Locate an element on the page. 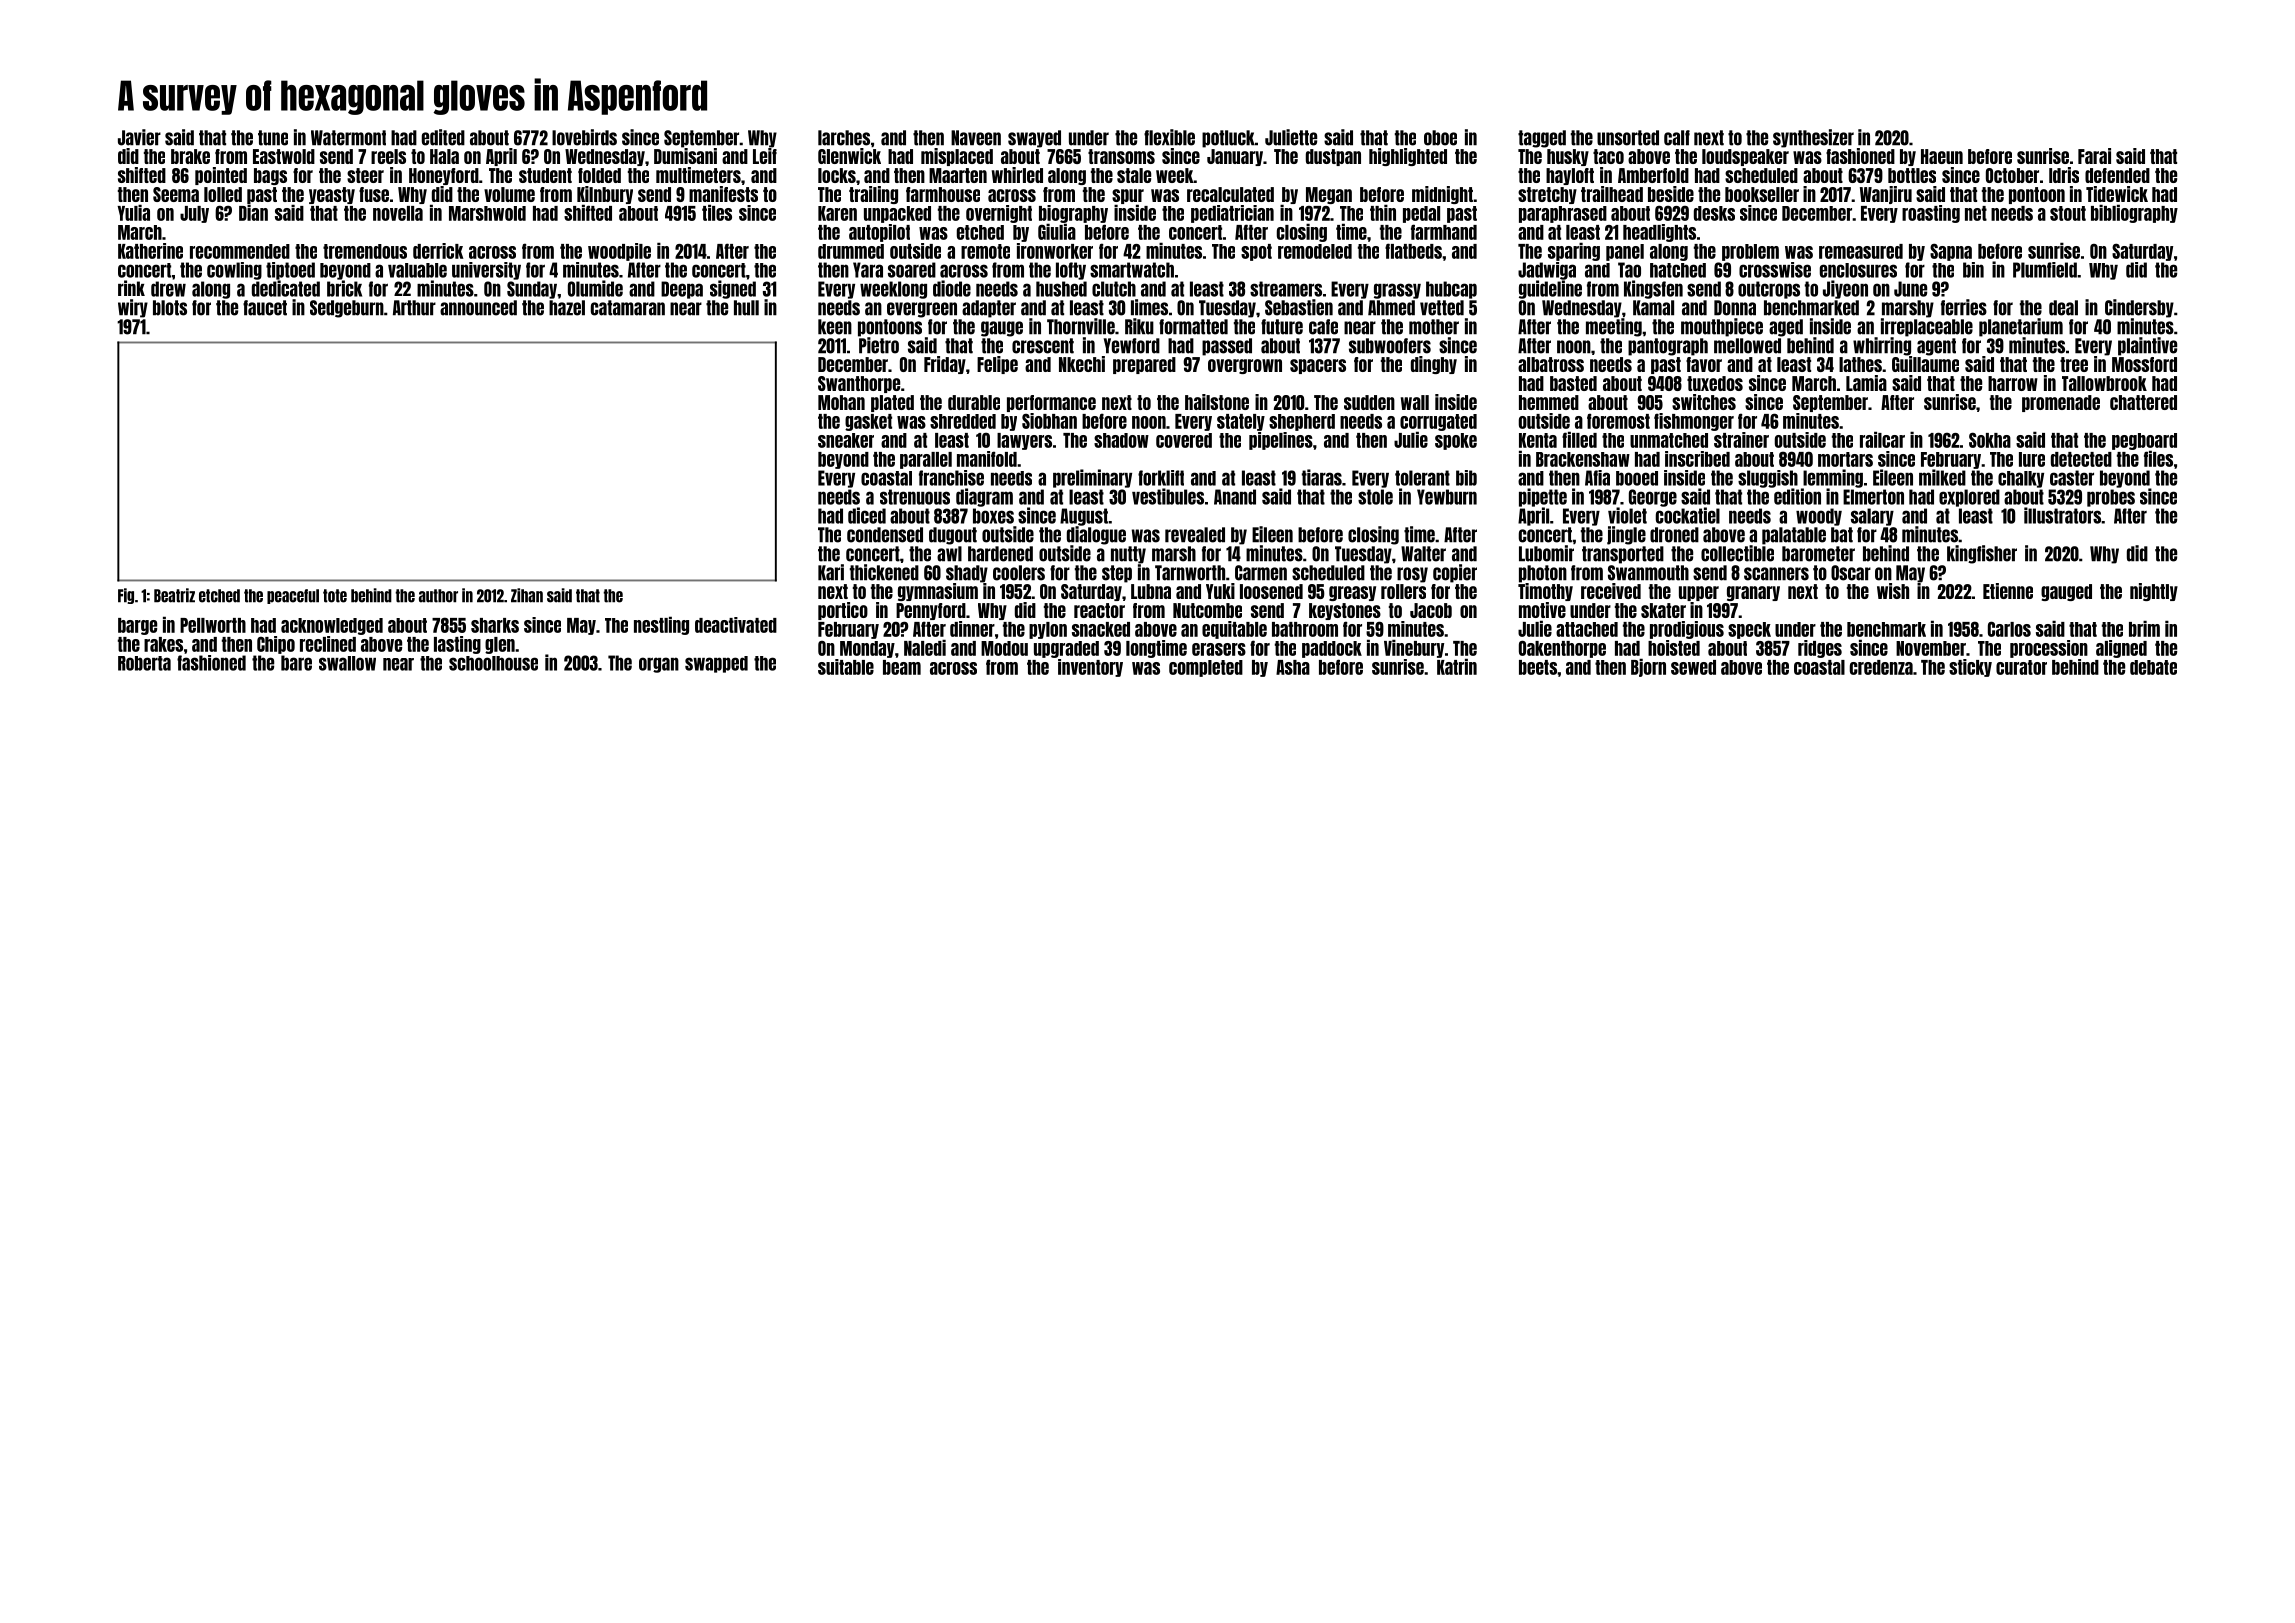 This image has width=2295, height=1623. roasting is located at coordinates (1931, 214).
